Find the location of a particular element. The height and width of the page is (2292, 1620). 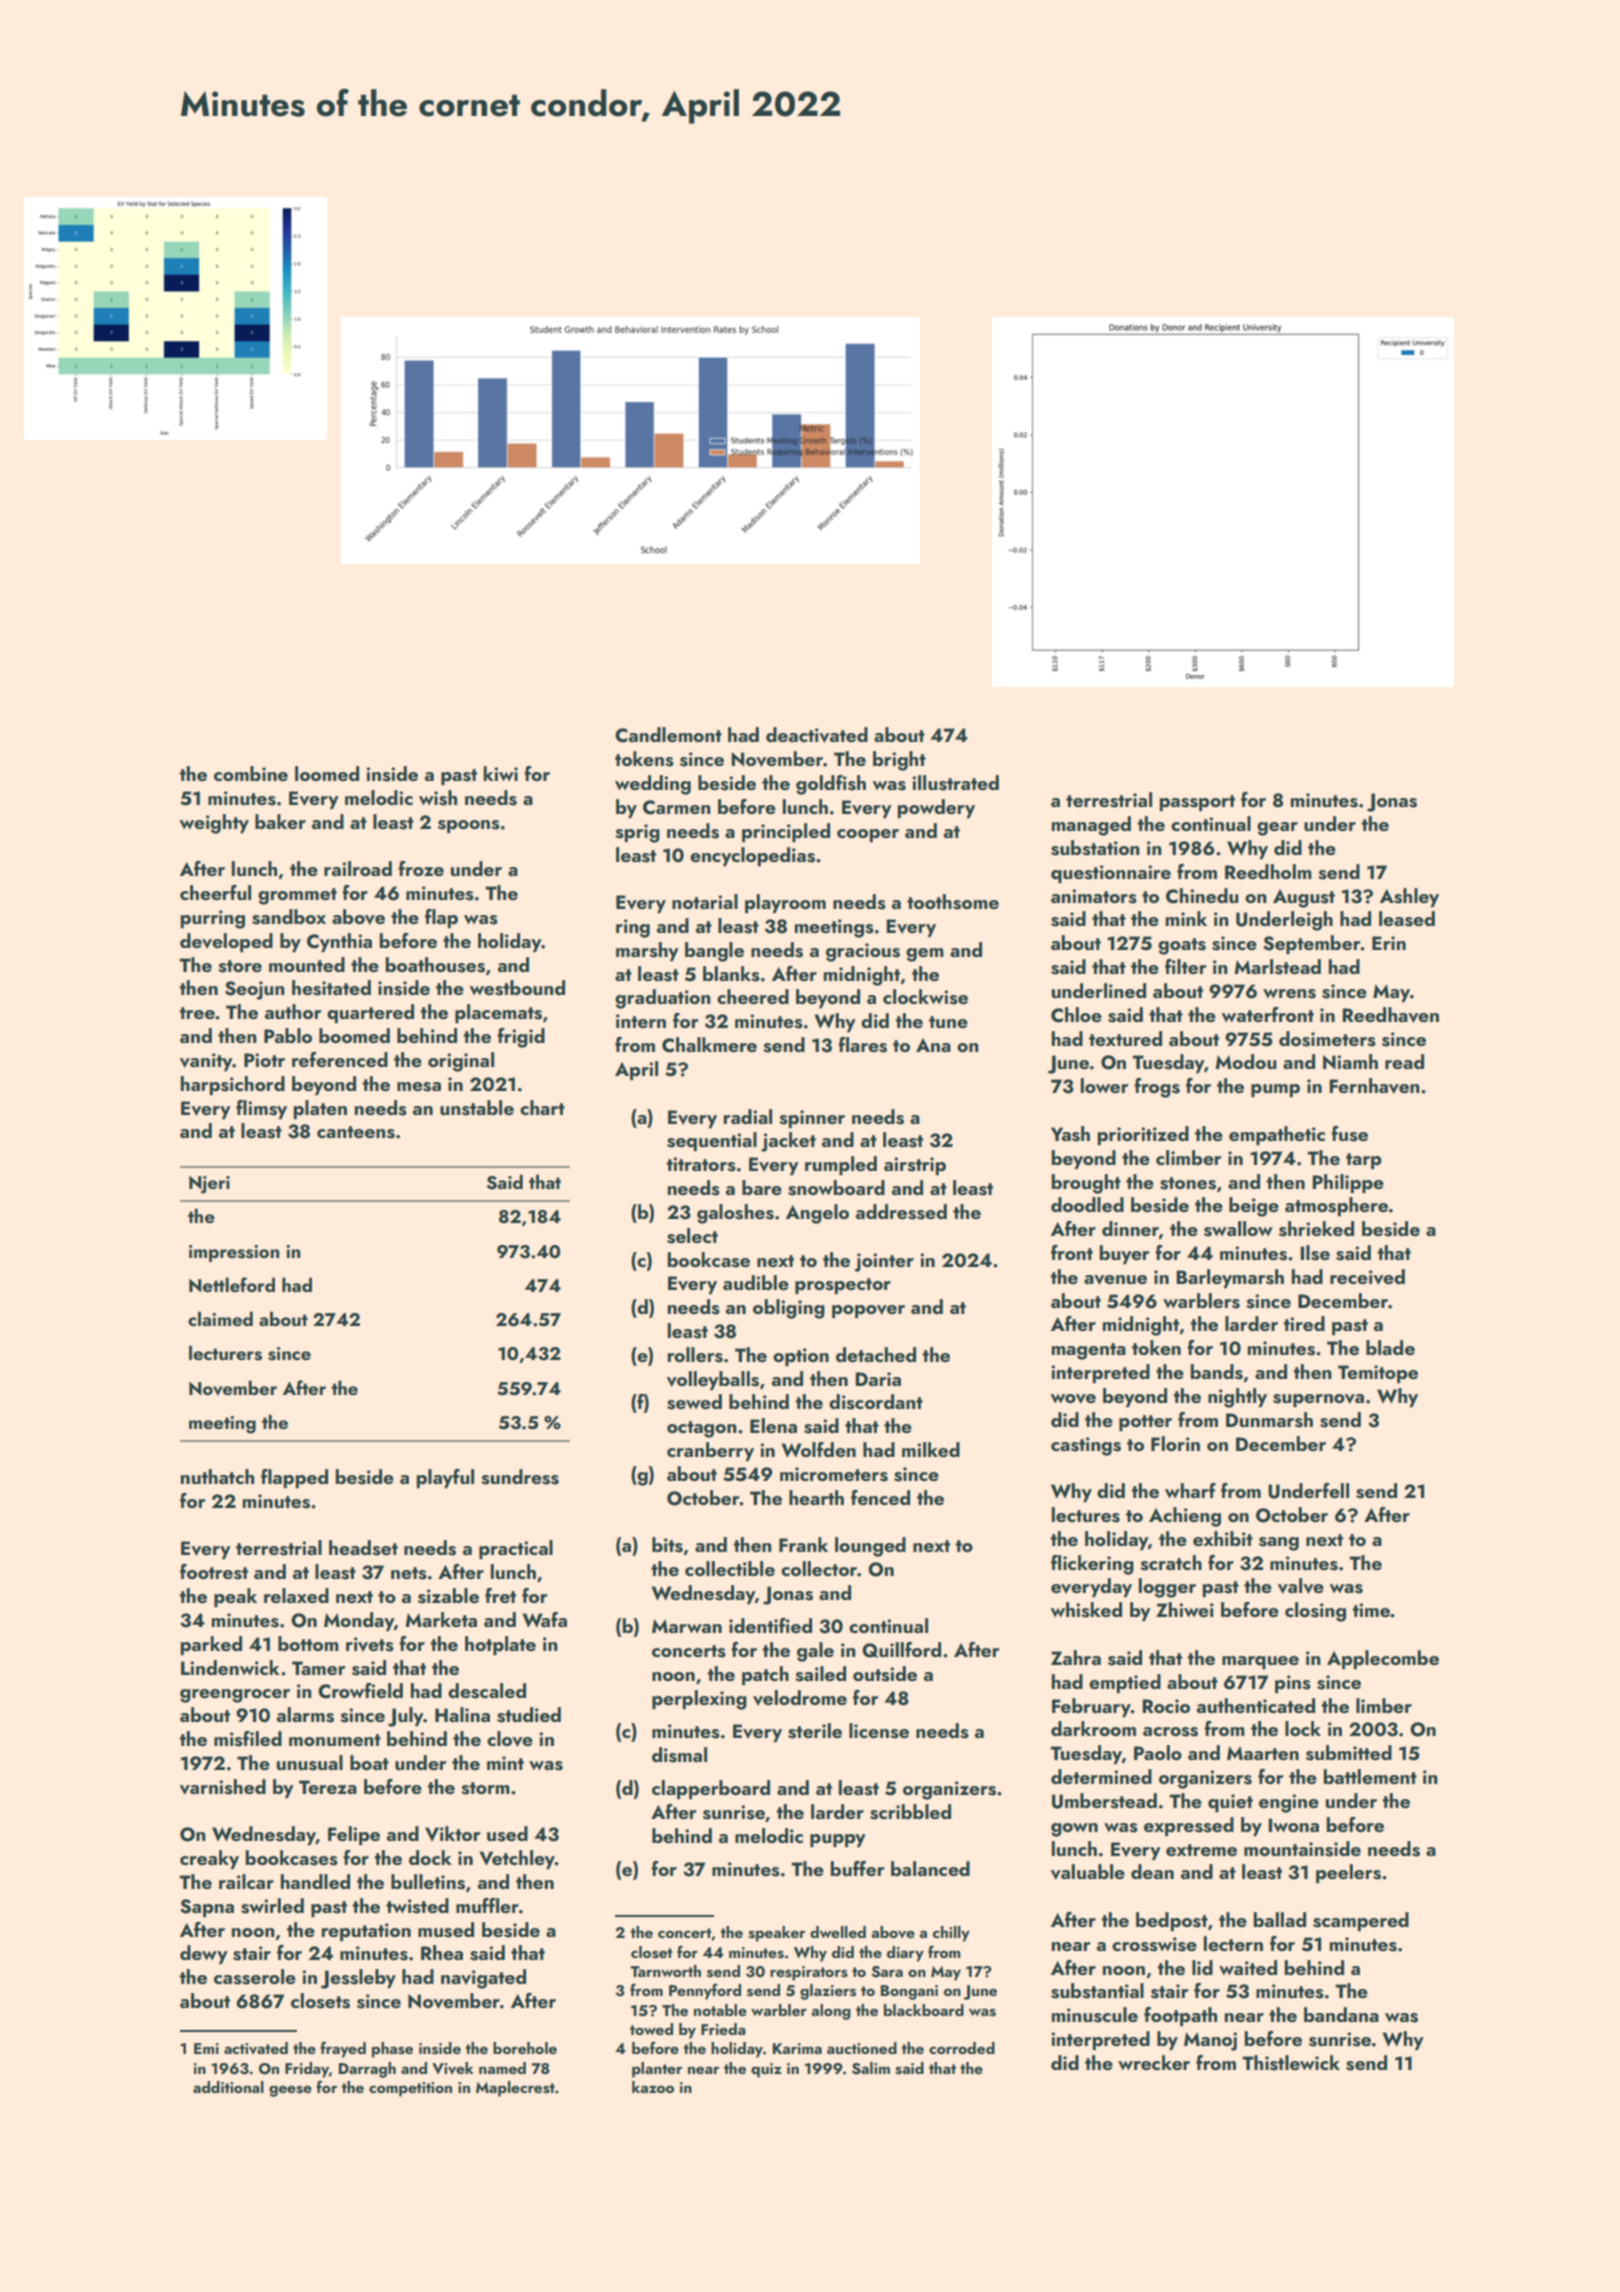

lecturers is located at coordinates (225, 1353).
